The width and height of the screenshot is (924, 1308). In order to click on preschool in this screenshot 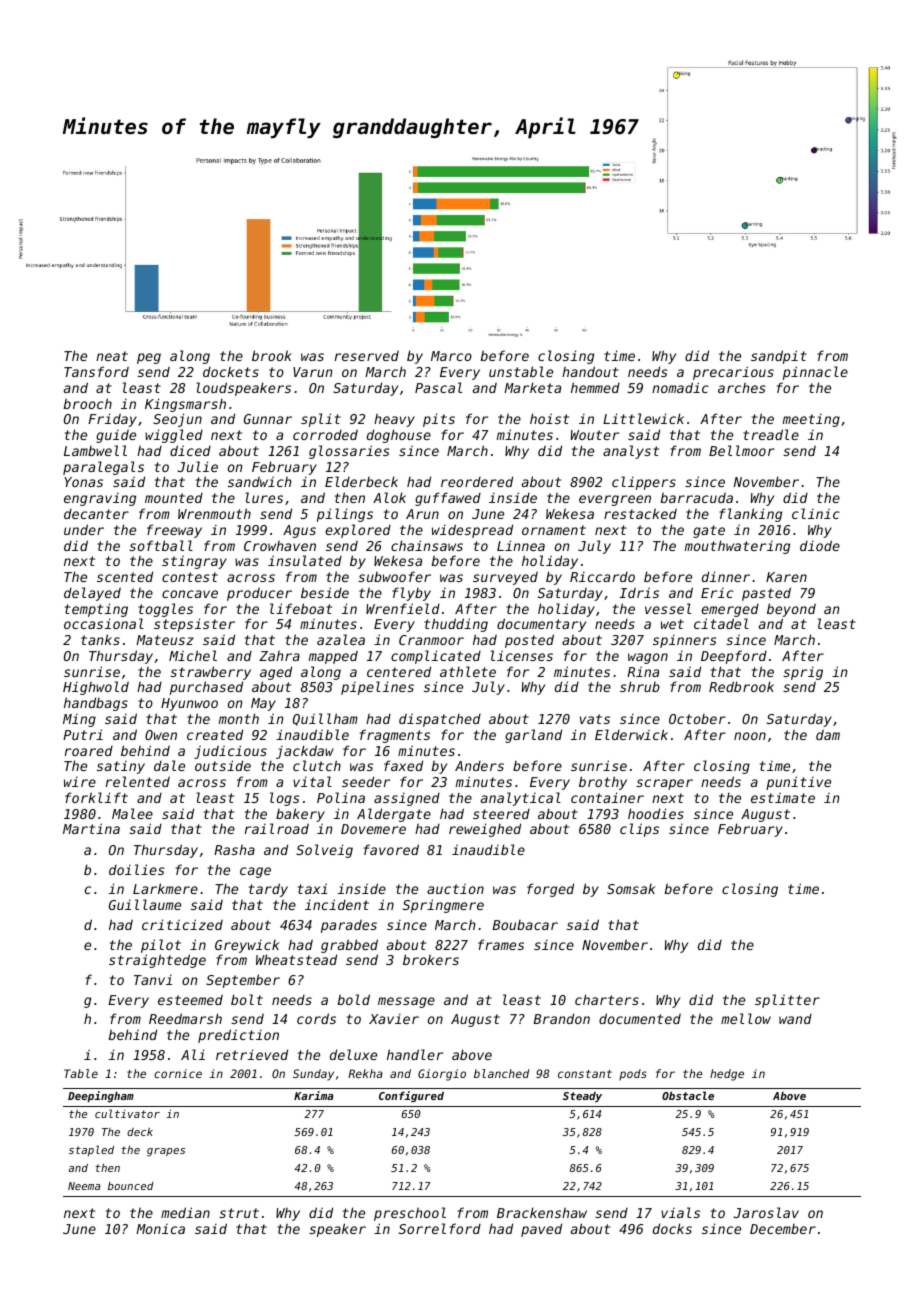, I will do `click(410, 1214)`.
